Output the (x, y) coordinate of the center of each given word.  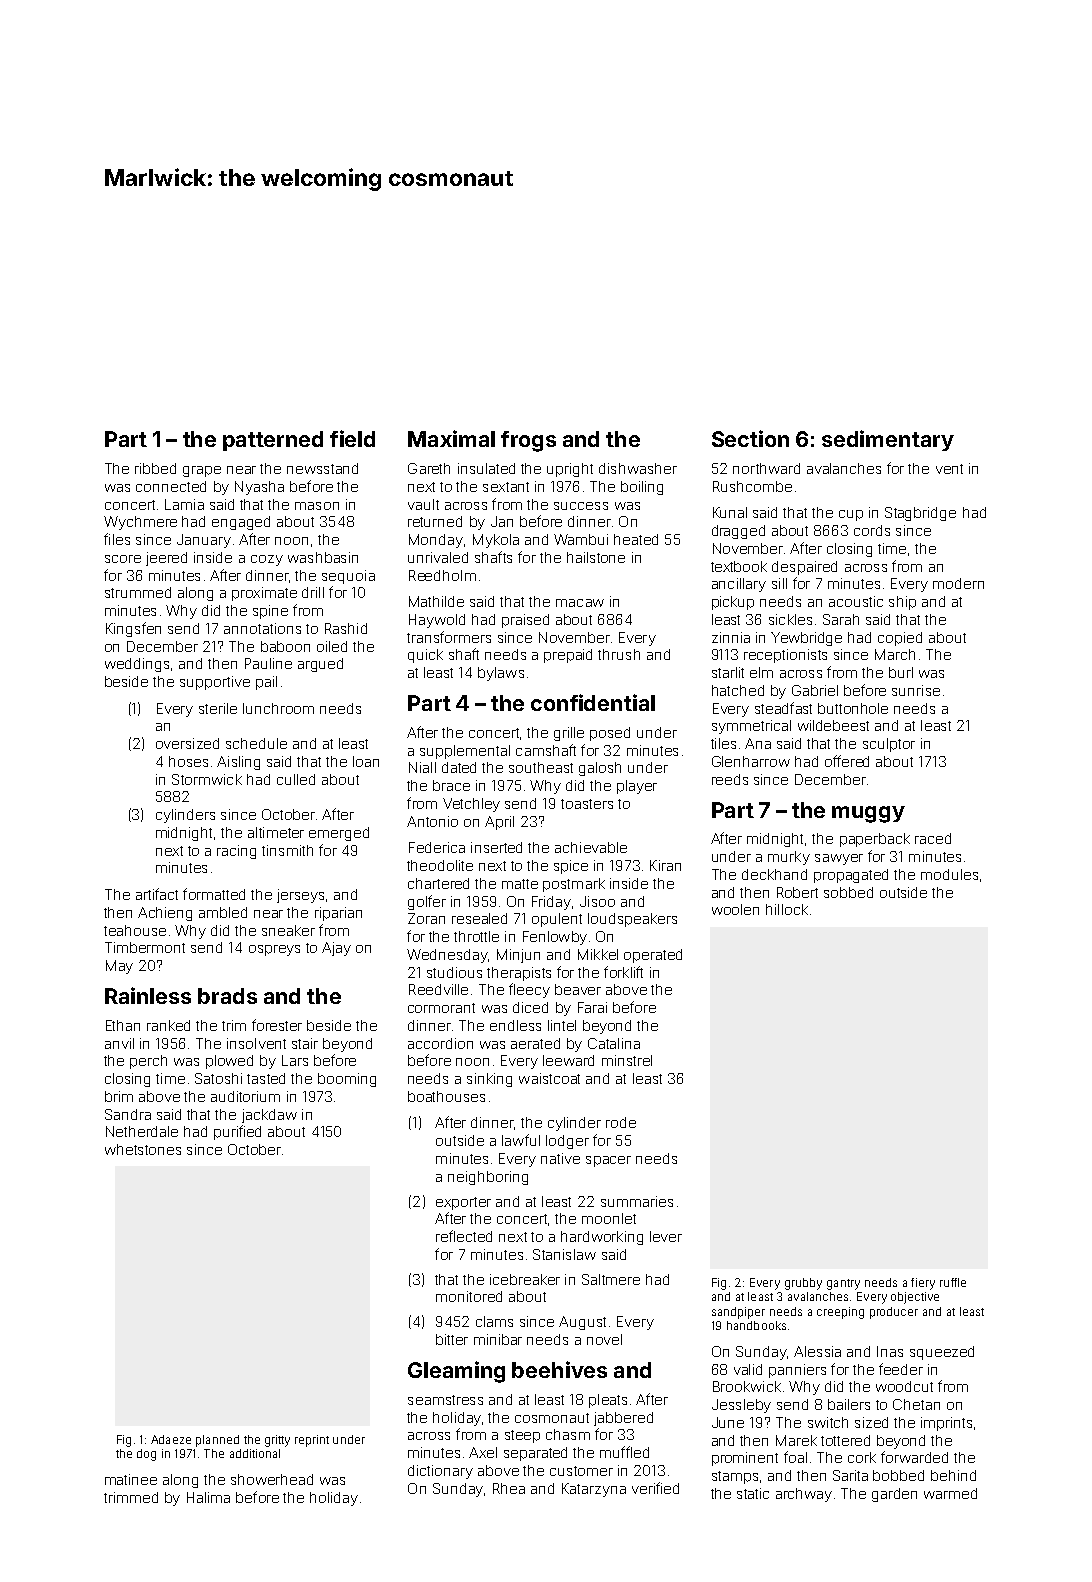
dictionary (440, 1472)
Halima (208, 1497)
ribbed (155, 468)
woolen (735, 909)
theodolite (440, 865)
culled (296, 779)
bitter (452, 1339)
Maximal (451, 438)
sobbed (848, 892)
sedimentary (888, 440)
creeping (840, 1313)
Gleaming (456, 1372)
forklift (623, 972)
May (119, 967)
